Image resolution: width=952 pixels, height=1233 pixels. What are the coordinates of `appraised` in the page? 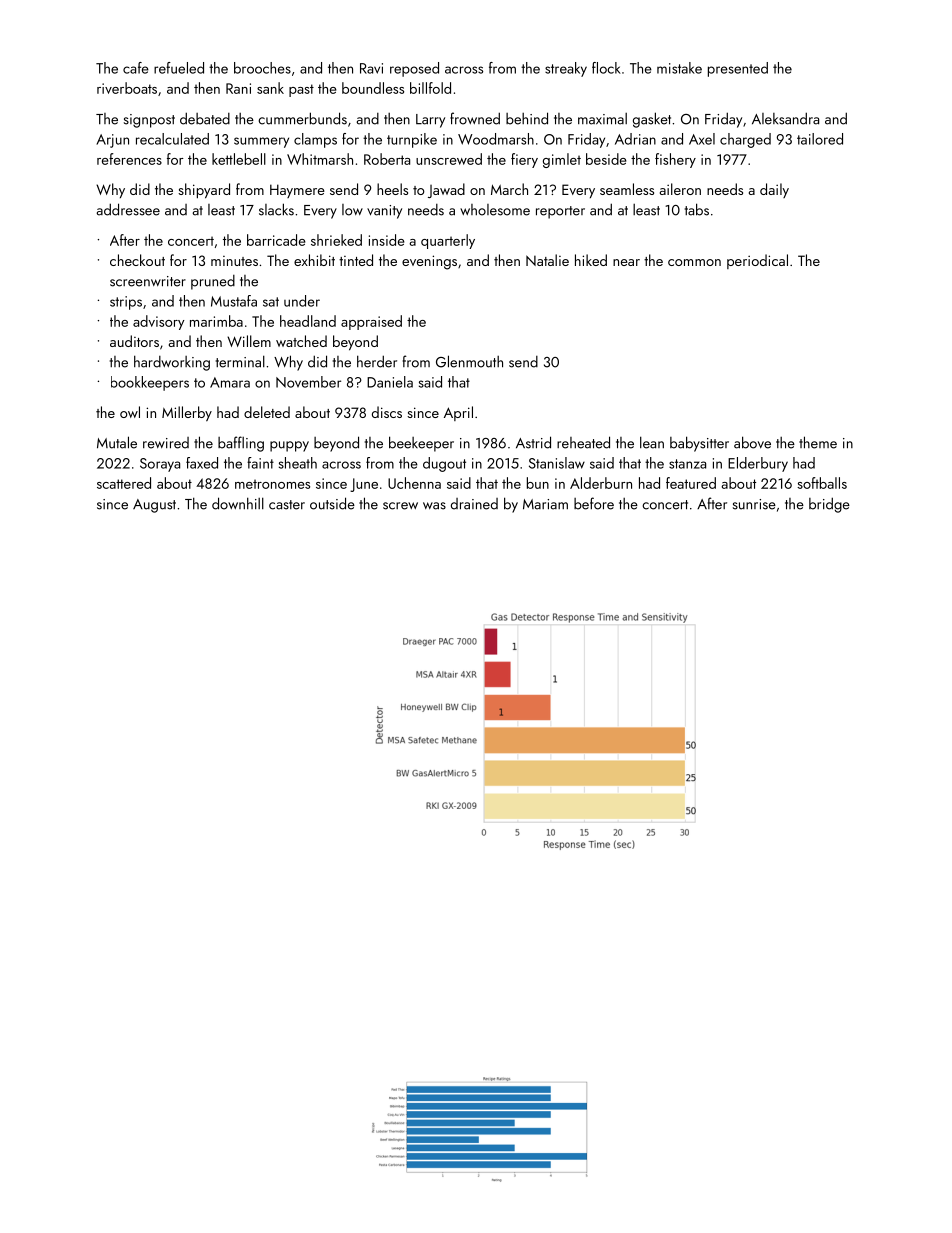 It's located at (371, 322).
